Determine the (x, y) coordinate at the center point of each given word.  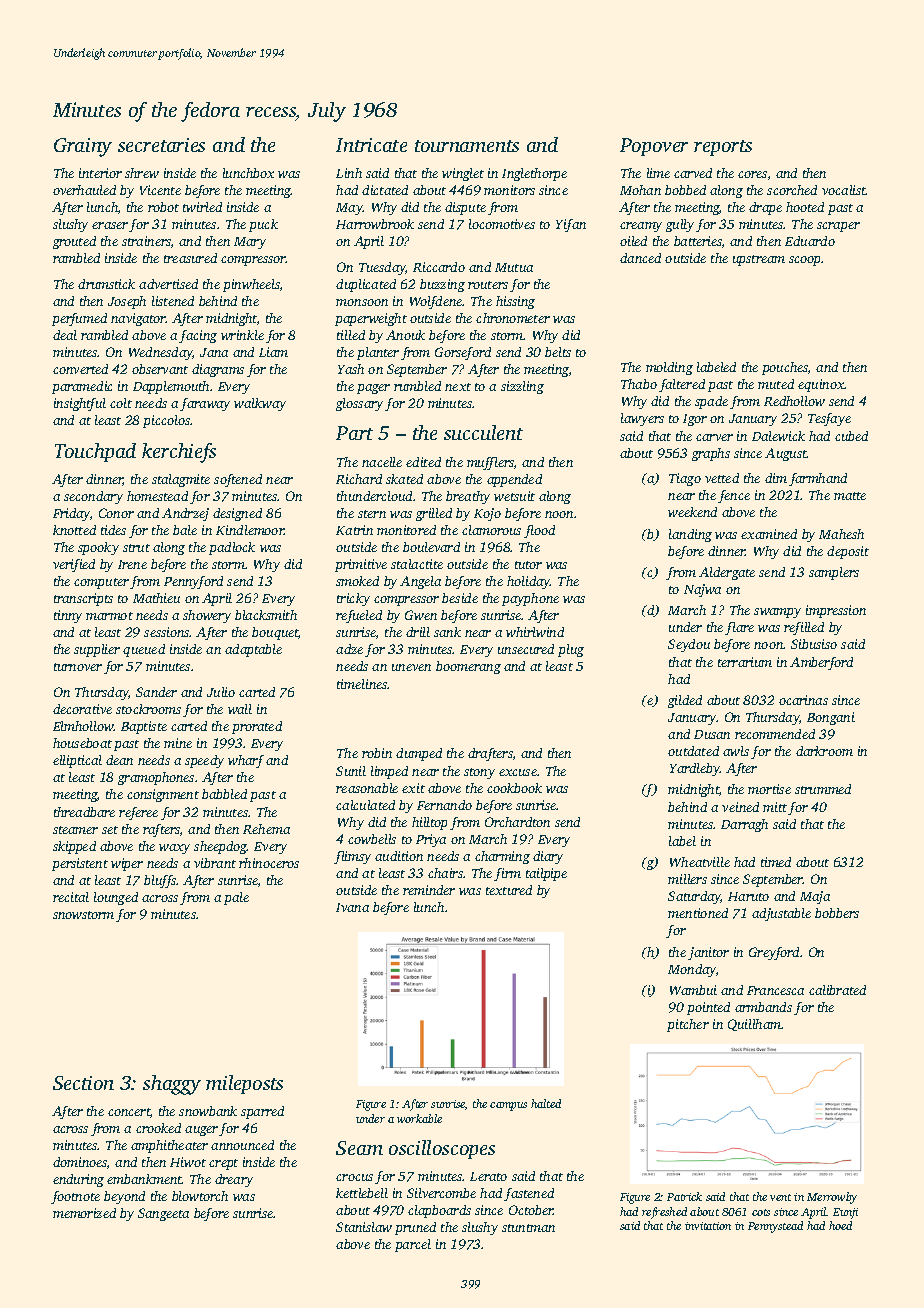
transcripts (83, 599)
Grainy (83, 147)
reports (723, 148)
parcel (413, 1245)
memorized (84, 1213)
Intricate (371, 145)
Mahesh (841, 534)
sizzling (522, 387)
